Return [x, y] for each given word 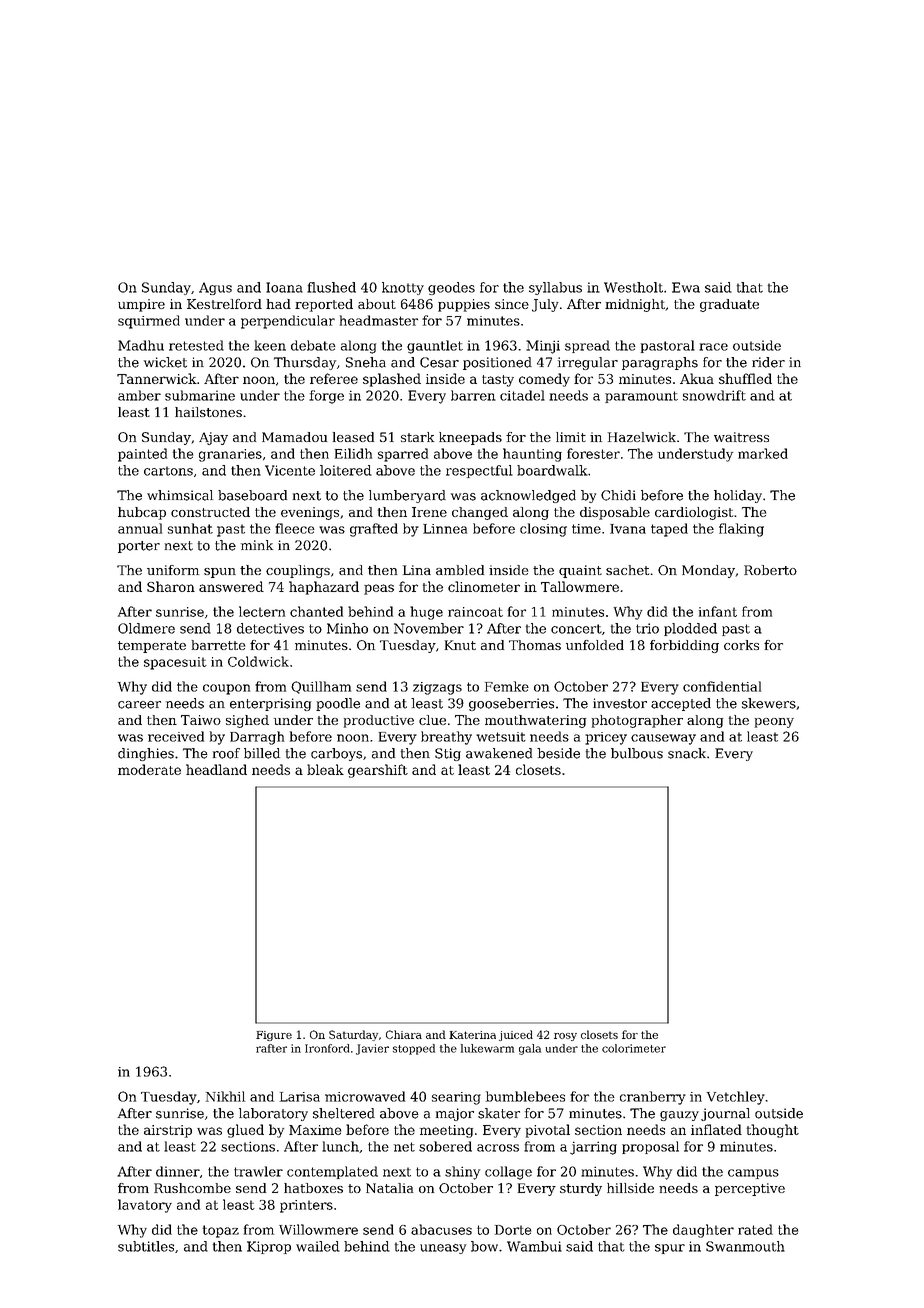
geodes [451, 288]
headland [216, 769]
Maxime [315, 1130]
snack [687, 753]
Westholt [633, 287]
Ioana [284, 287]
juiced [516, 1035]
